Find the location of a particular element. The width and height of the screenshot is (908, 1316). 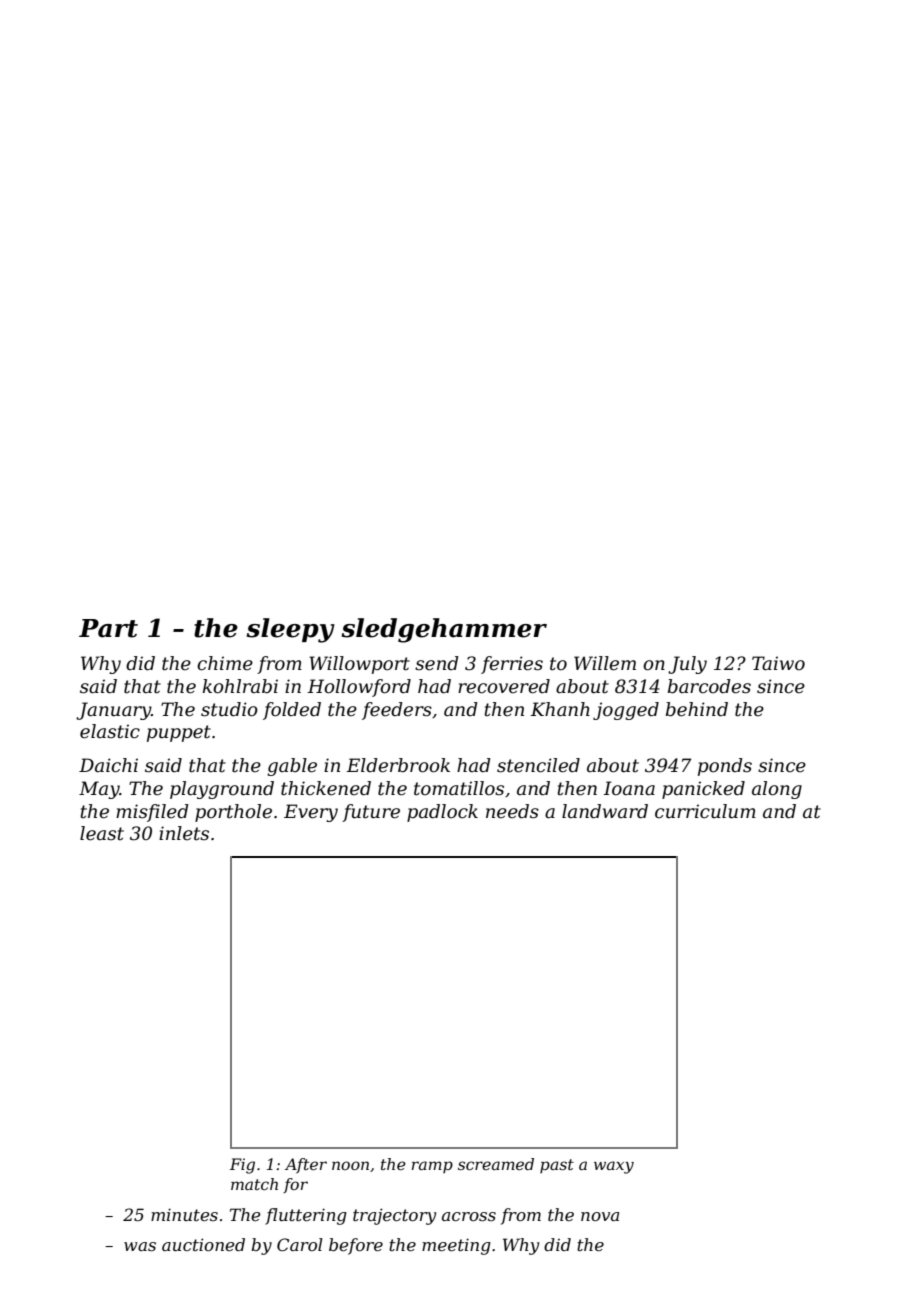

sledgehammer is located at coordinates (444, 630).
